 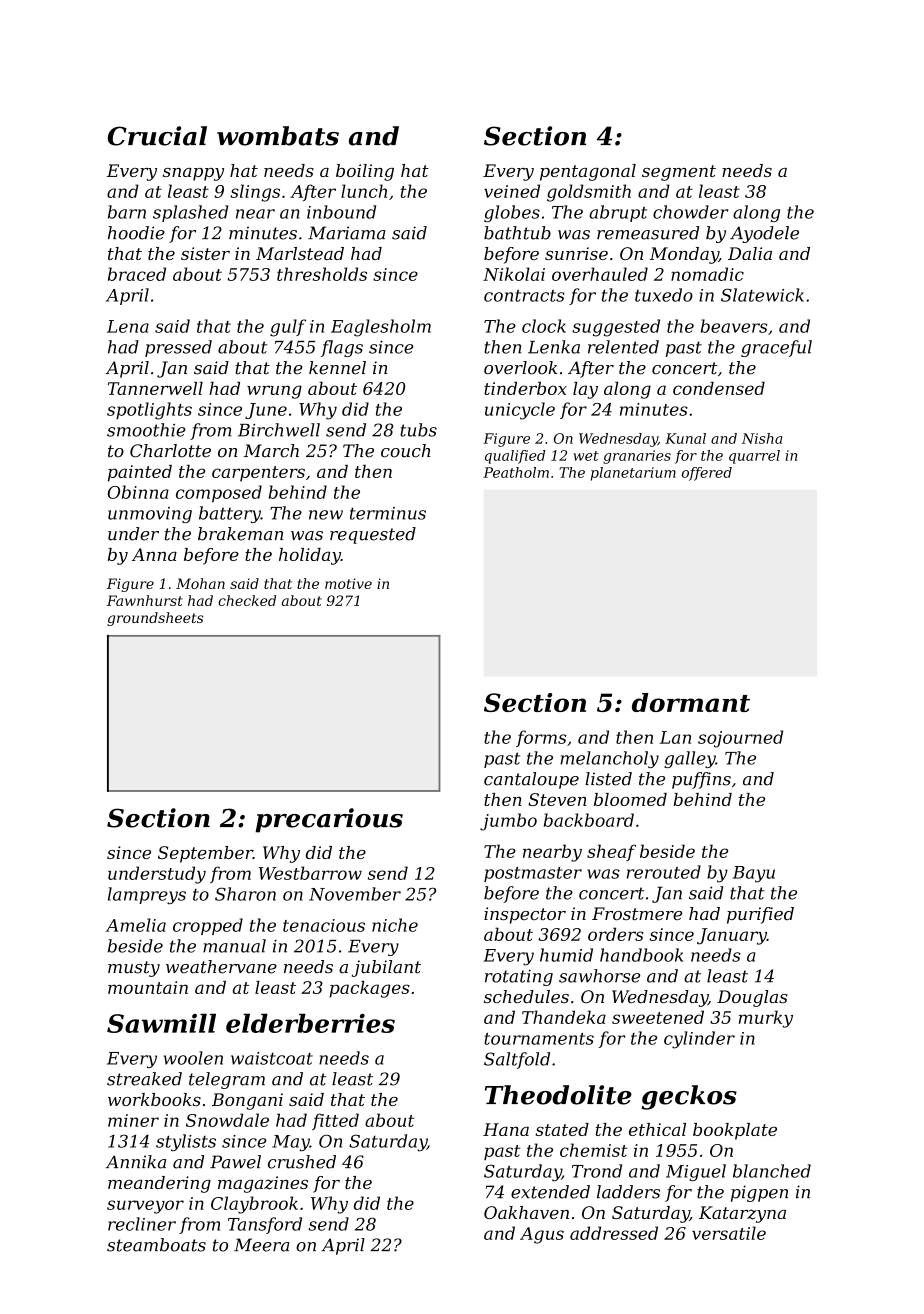 What do you see at coordinates (156, 1245) in the document?
I see `steamboats` at bounding box center [156, 1245].
